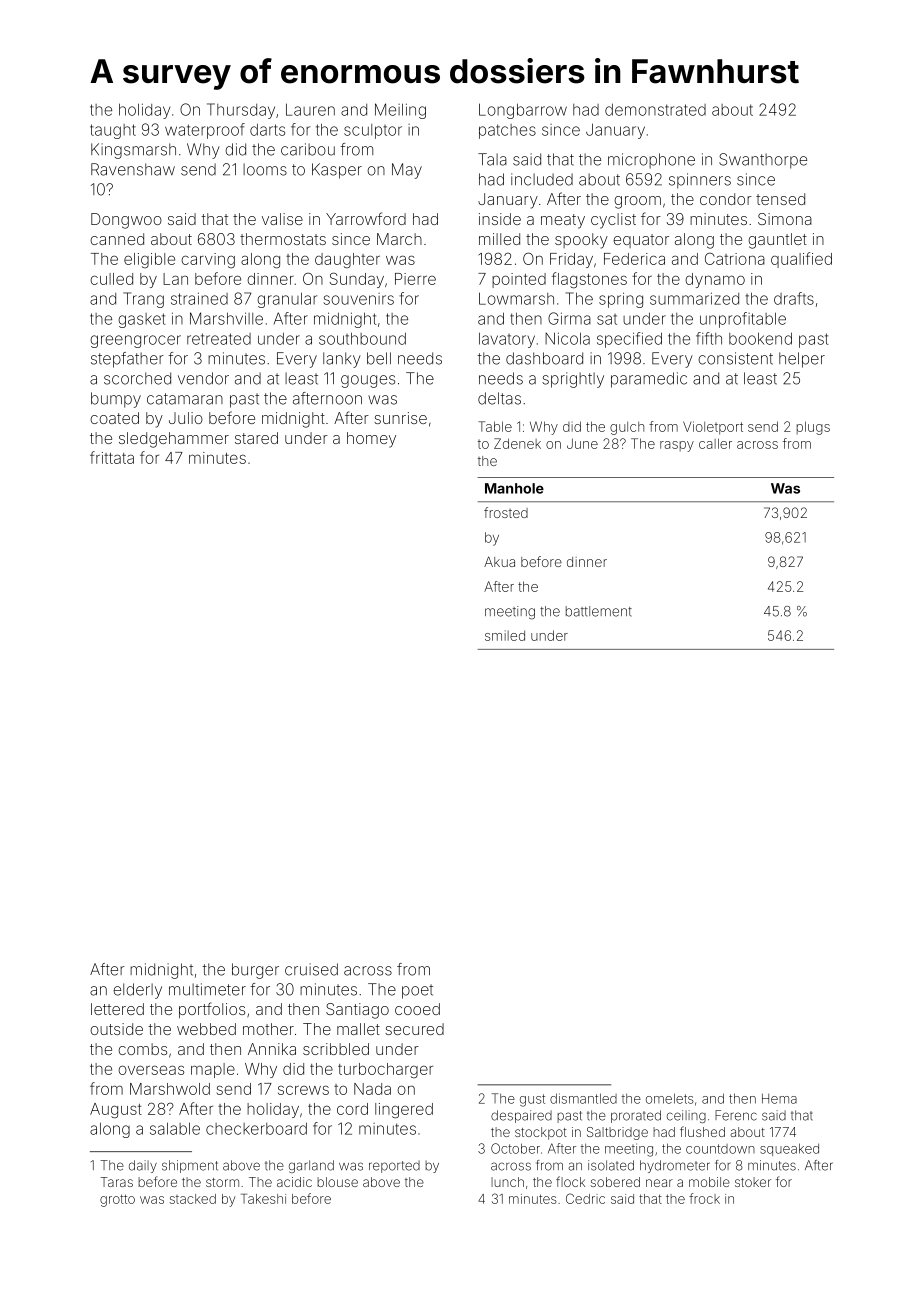 This image has width=924, height=1308. I want to click on grotto, so click(117, 1200).
